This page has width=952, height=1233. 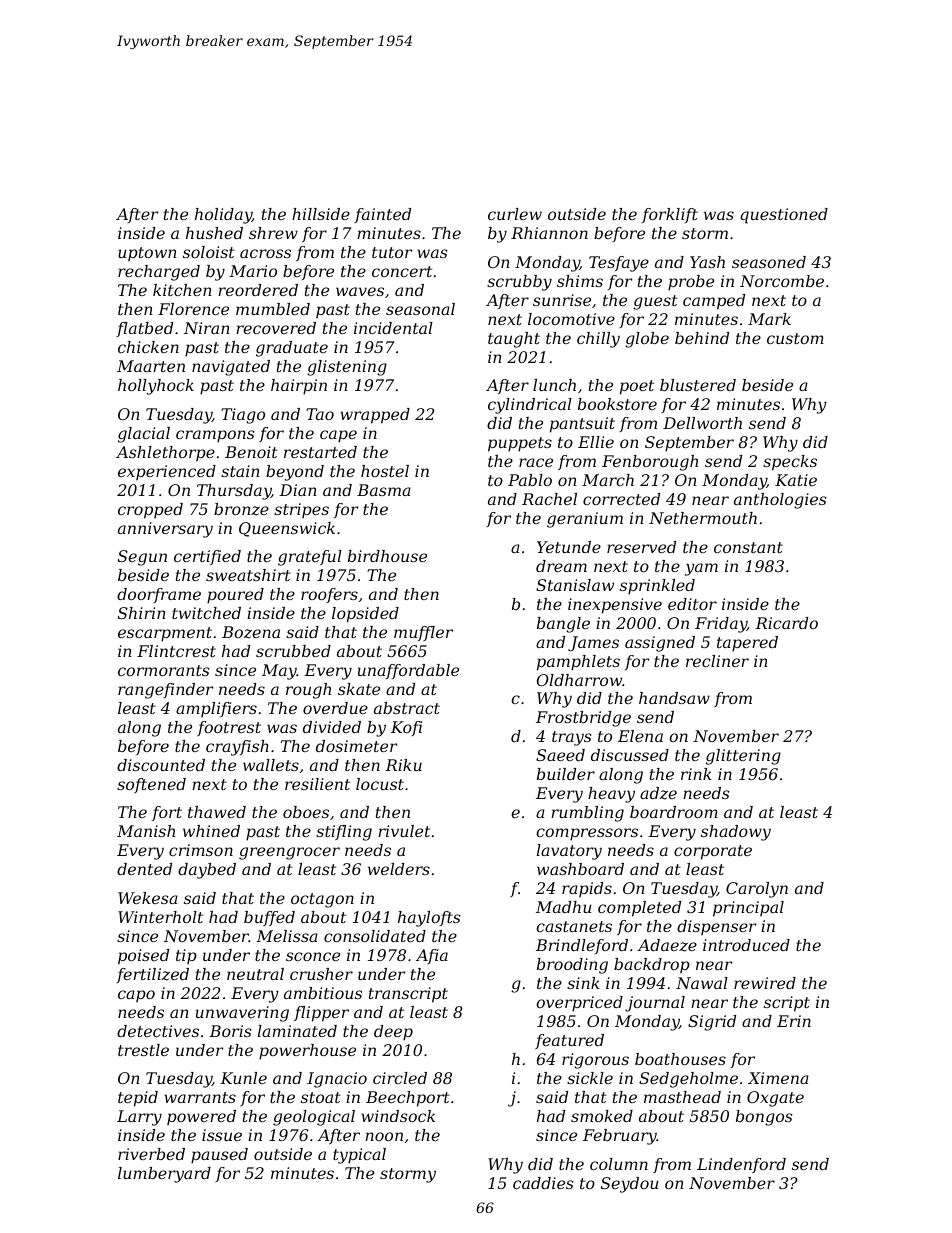 What do you see at coordinates (569, 547) in the page?
I see `Yetunde` at bounding box center [569, 547].
